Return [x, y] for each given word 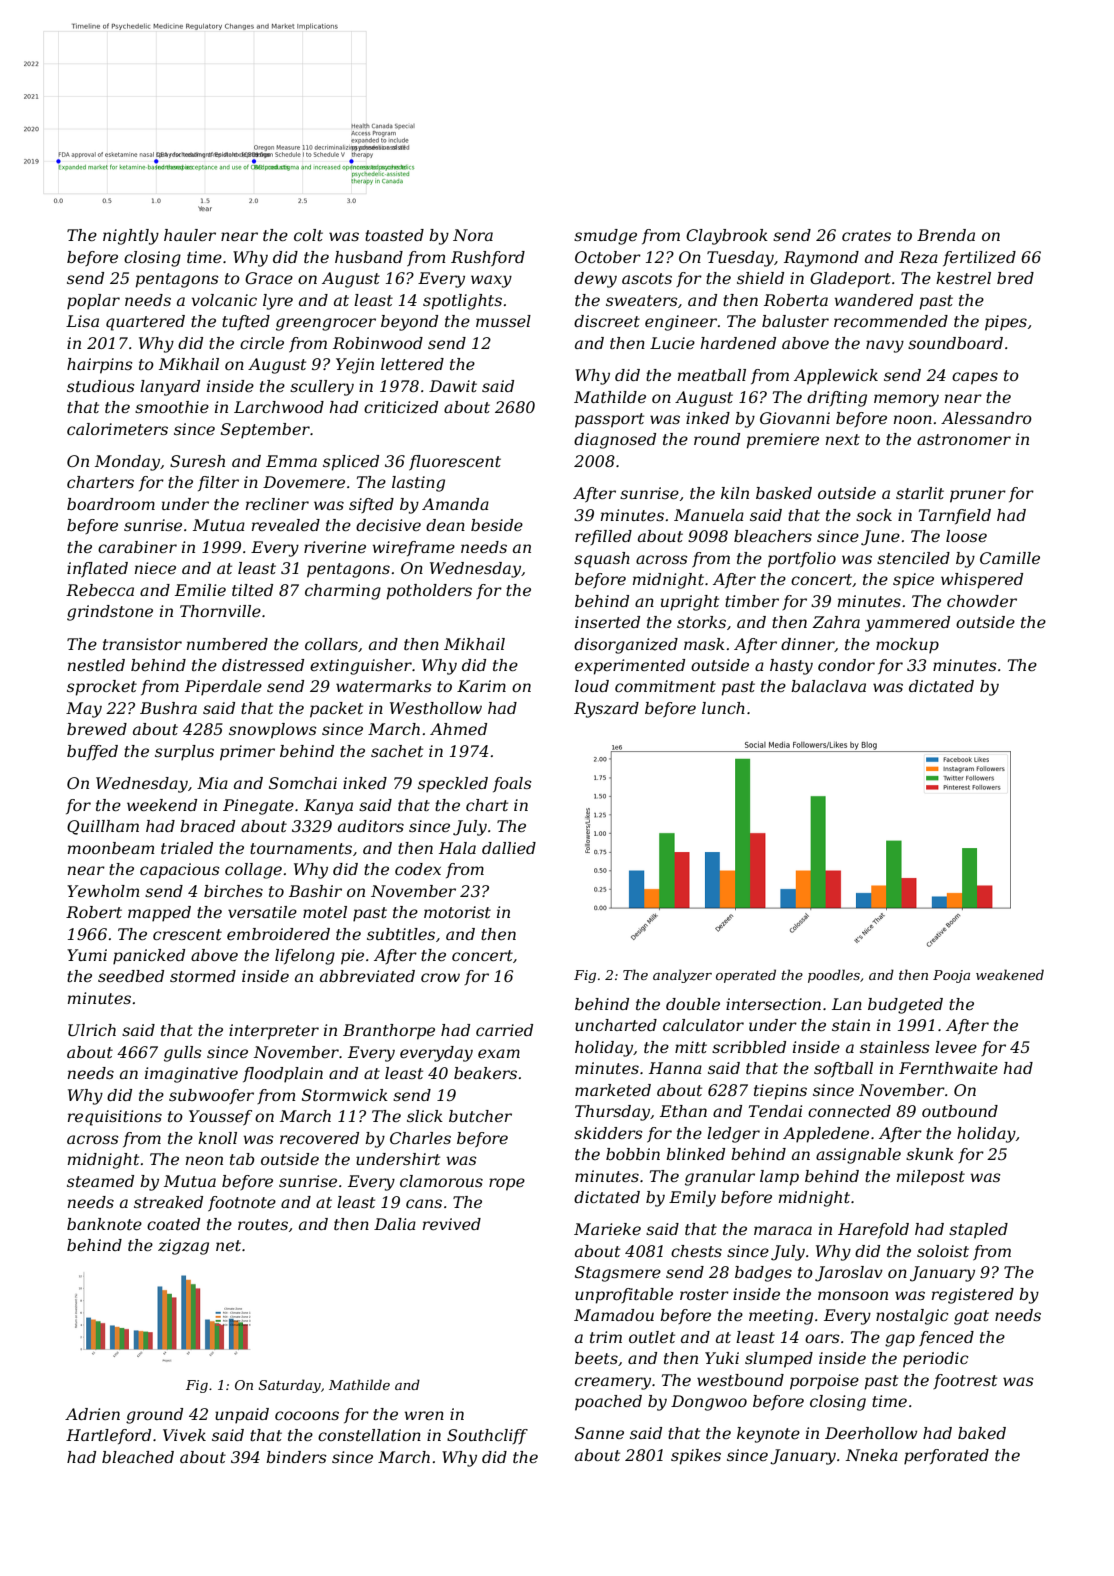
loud [592, 686]
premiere [782, 441]
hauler [190, 235]
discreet [607, 321]
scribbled [749, 1047]
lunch [723, 708]
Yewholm [103, 891]
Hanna [675, 1068]
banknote [104, 1224]
